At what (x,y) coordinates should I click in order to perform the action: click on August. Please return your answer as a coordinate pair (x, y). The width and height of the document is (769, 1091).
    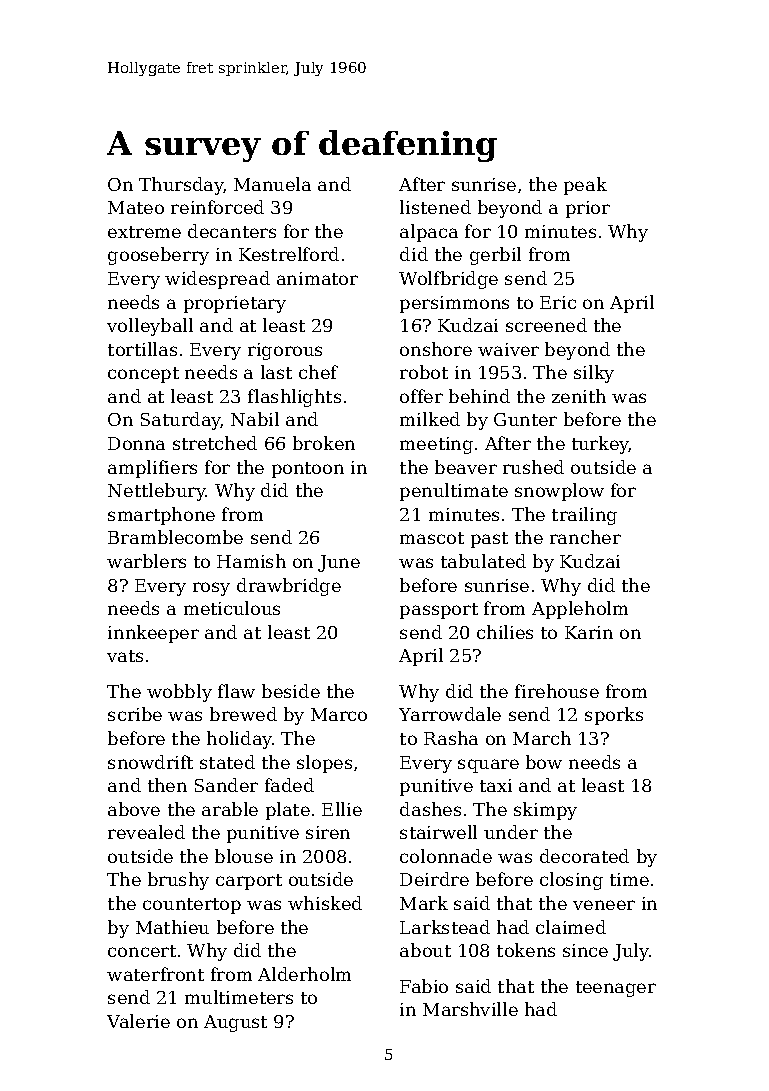
    Looking at the image, I should click on (235, 1023).
